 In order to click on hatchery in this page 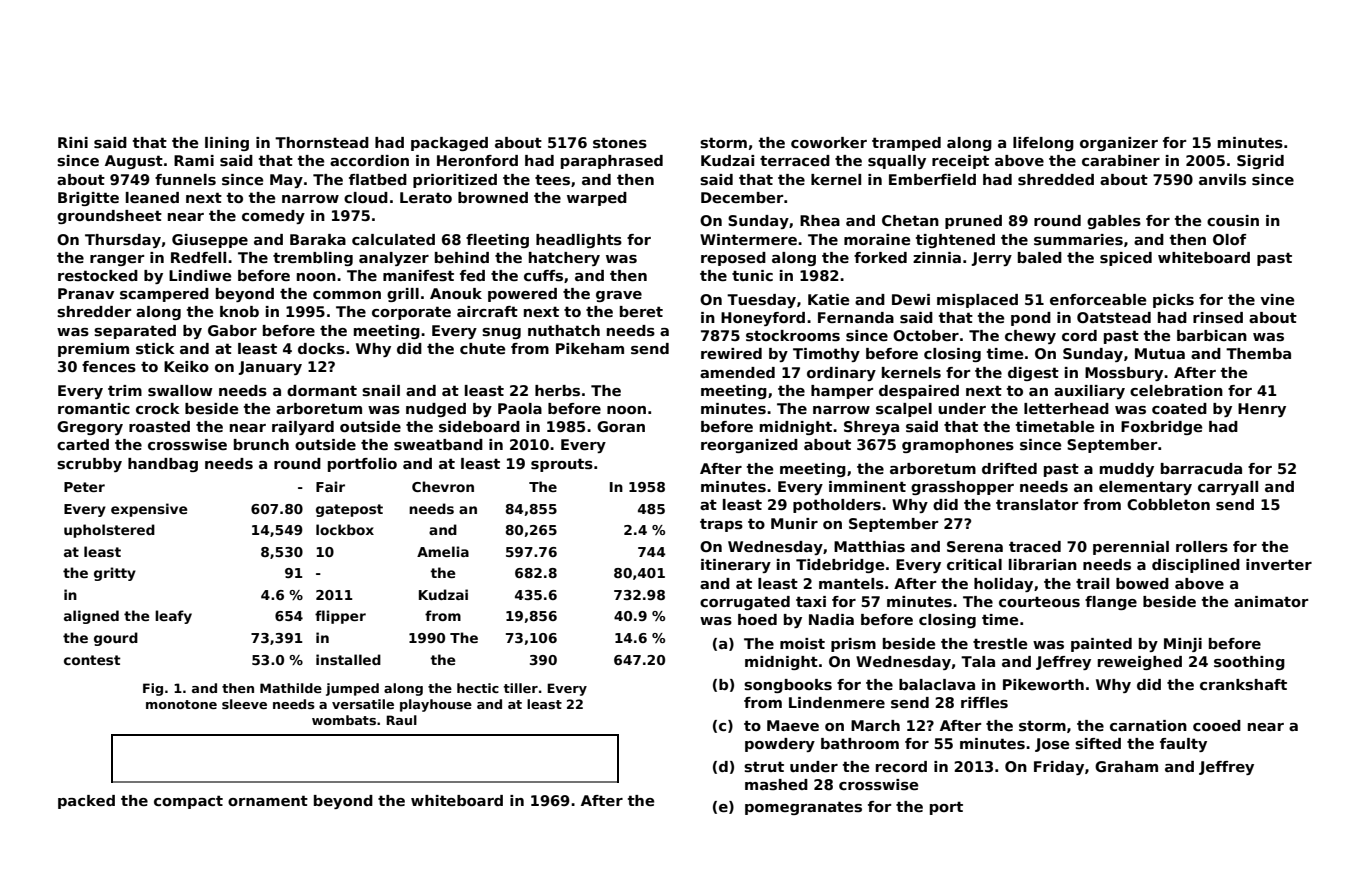, I will do `click(564, 259)`.
